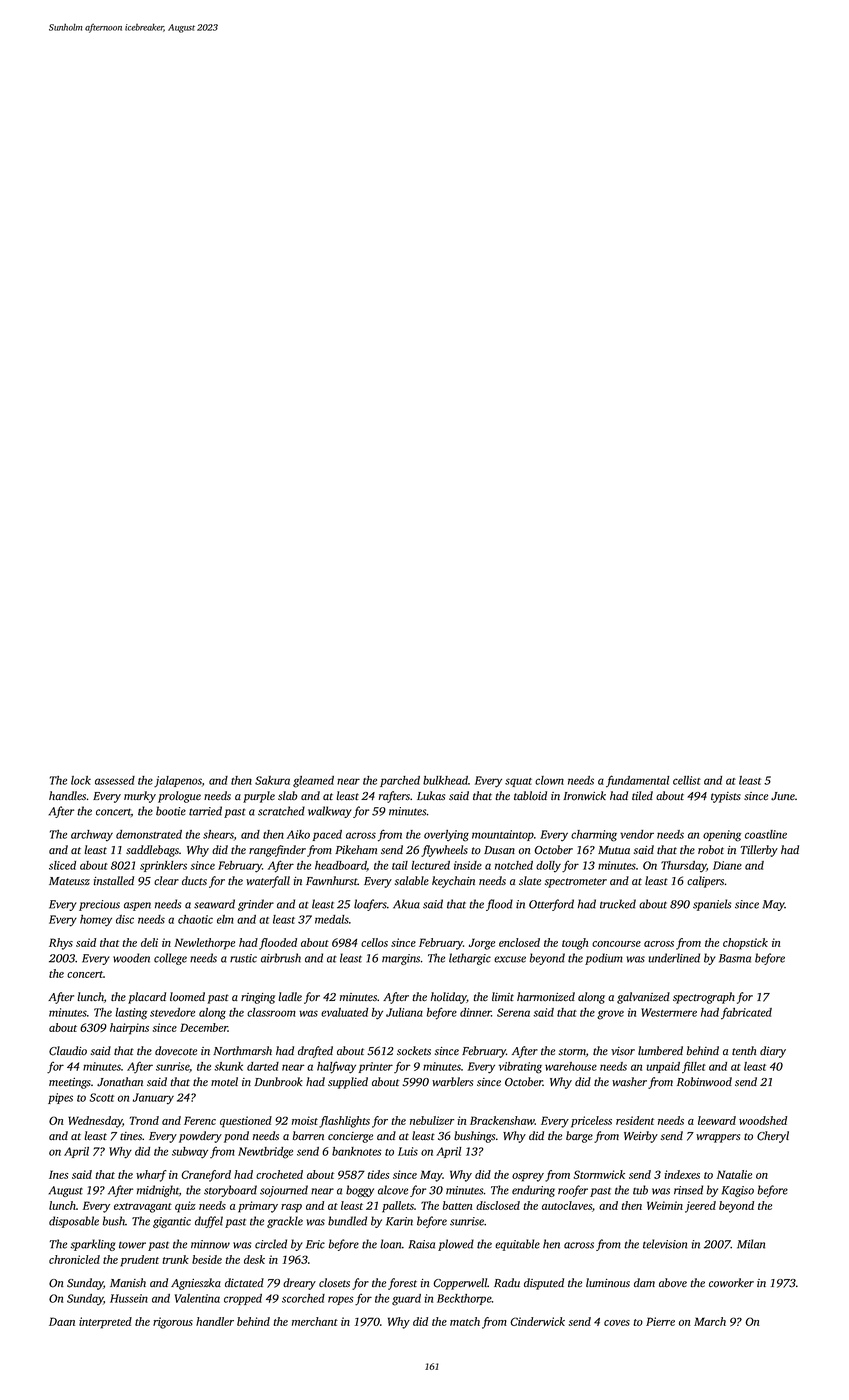 Image resolution: width=849 pixels, height=1400 pixels. I want to click on chopstick, so click(745, 944).
